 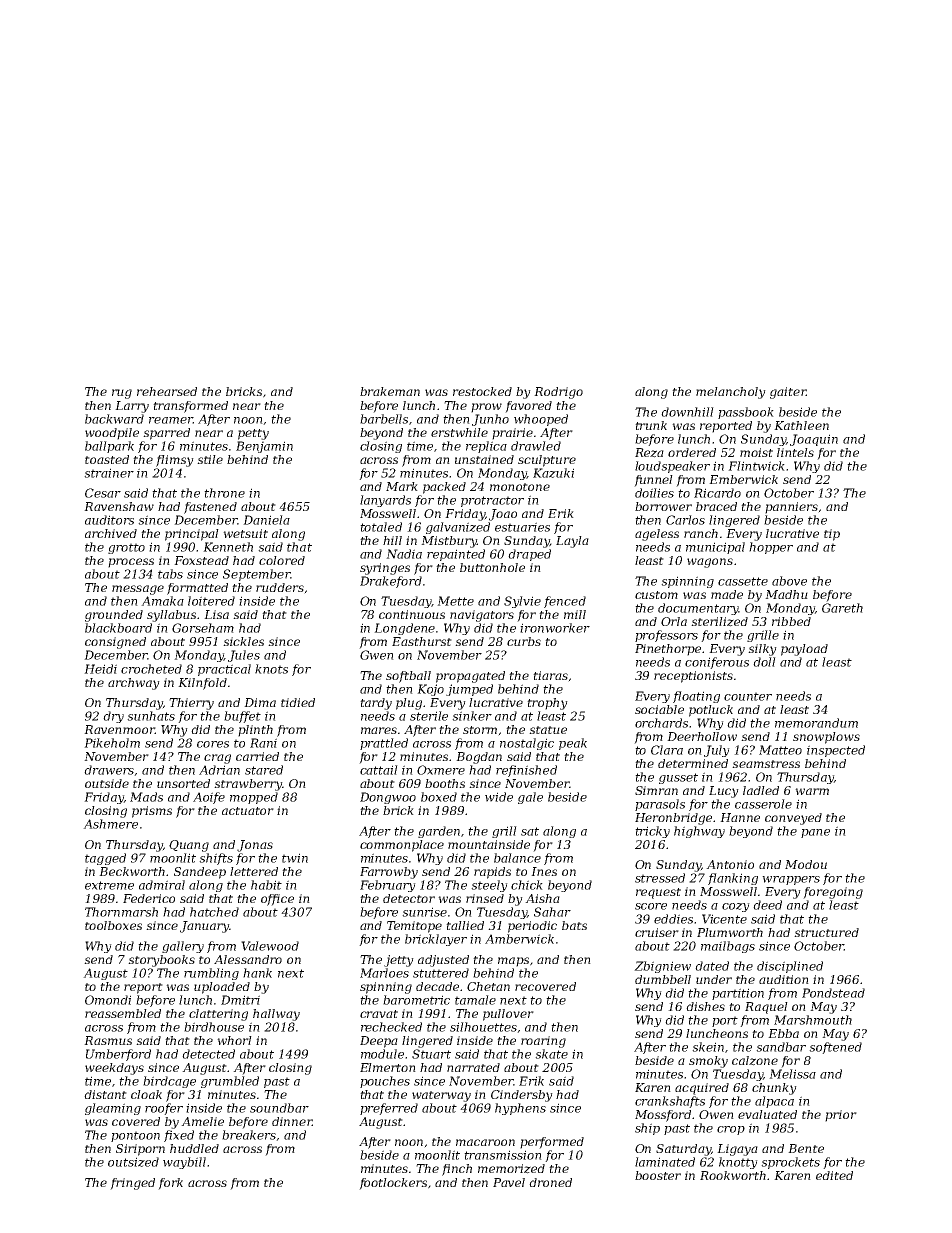 What do you see at coordinates (530, 798) in the screenshot?
I see `gale` at bounding box center [530, 798].
